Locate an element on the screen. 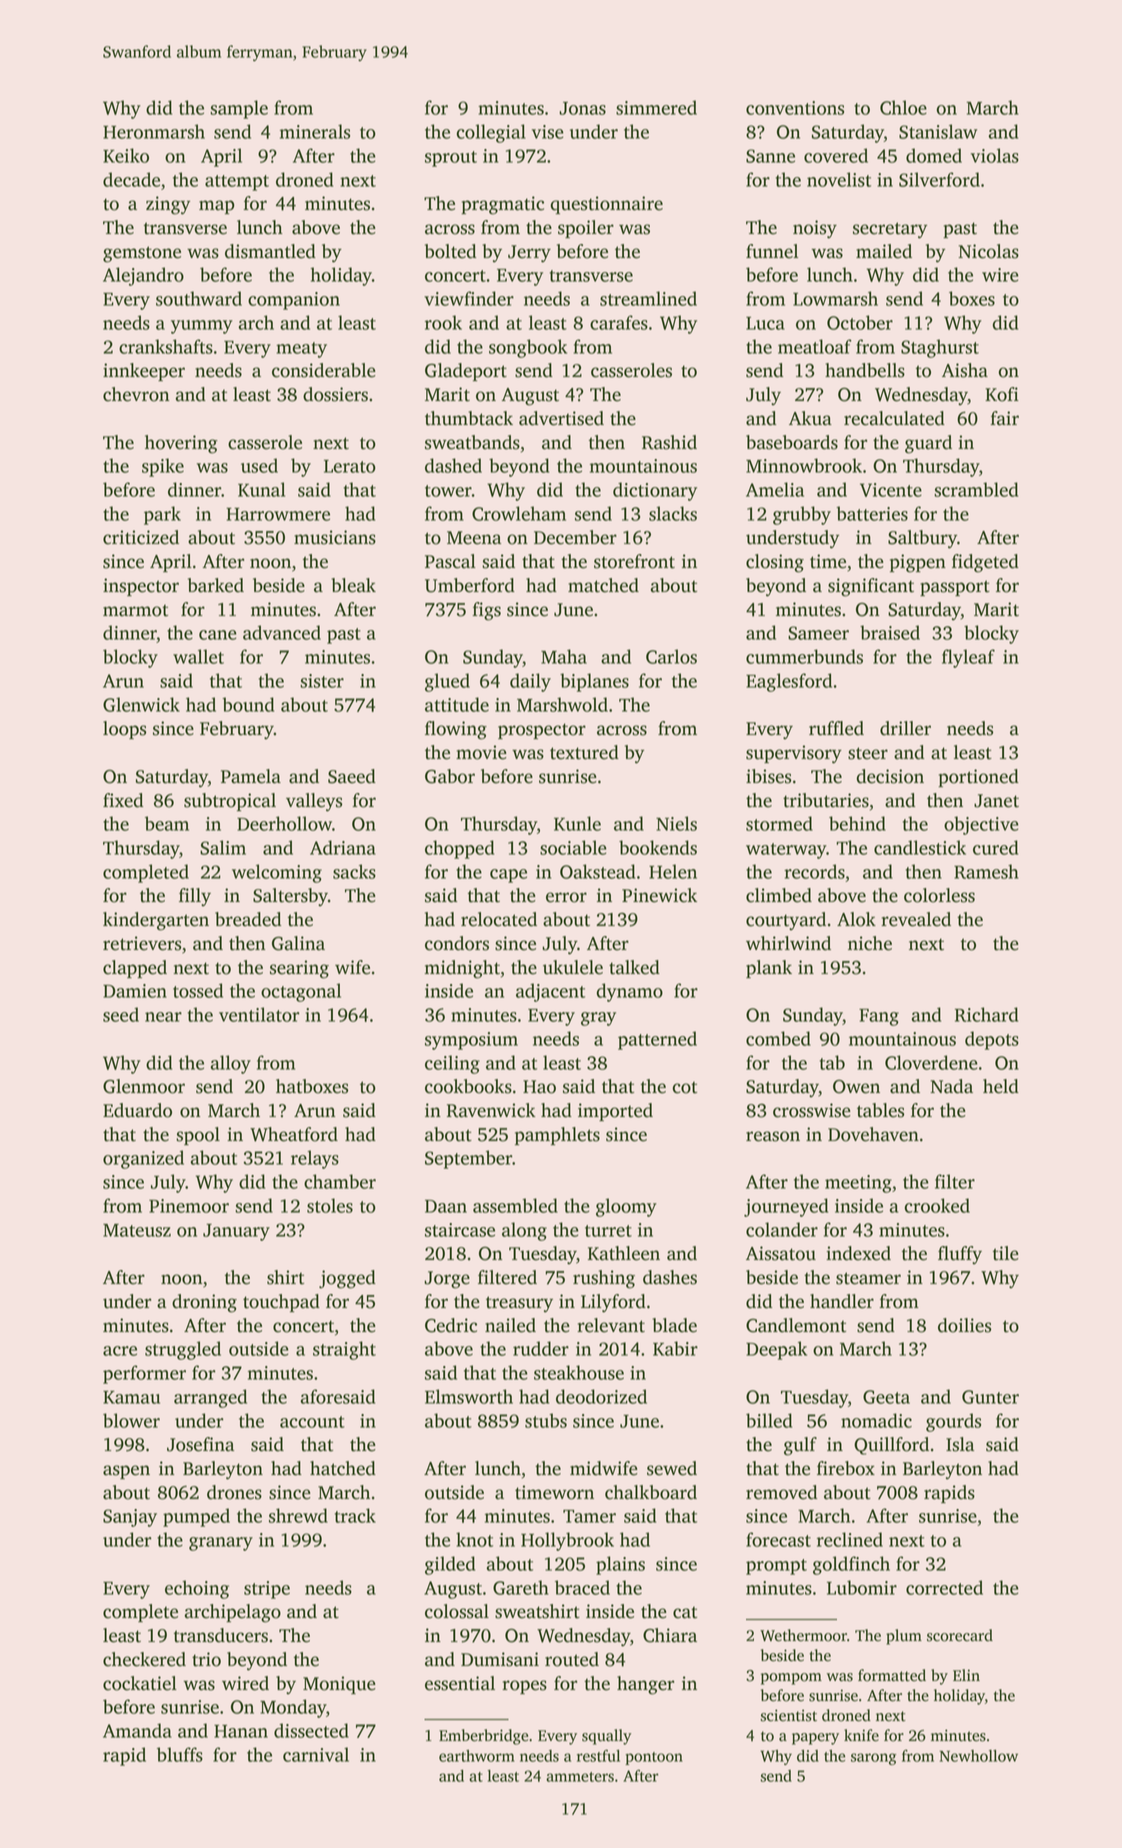 This screenshot has width=1122, height=1848. pragmatic is located at coordinates (502, 205).
